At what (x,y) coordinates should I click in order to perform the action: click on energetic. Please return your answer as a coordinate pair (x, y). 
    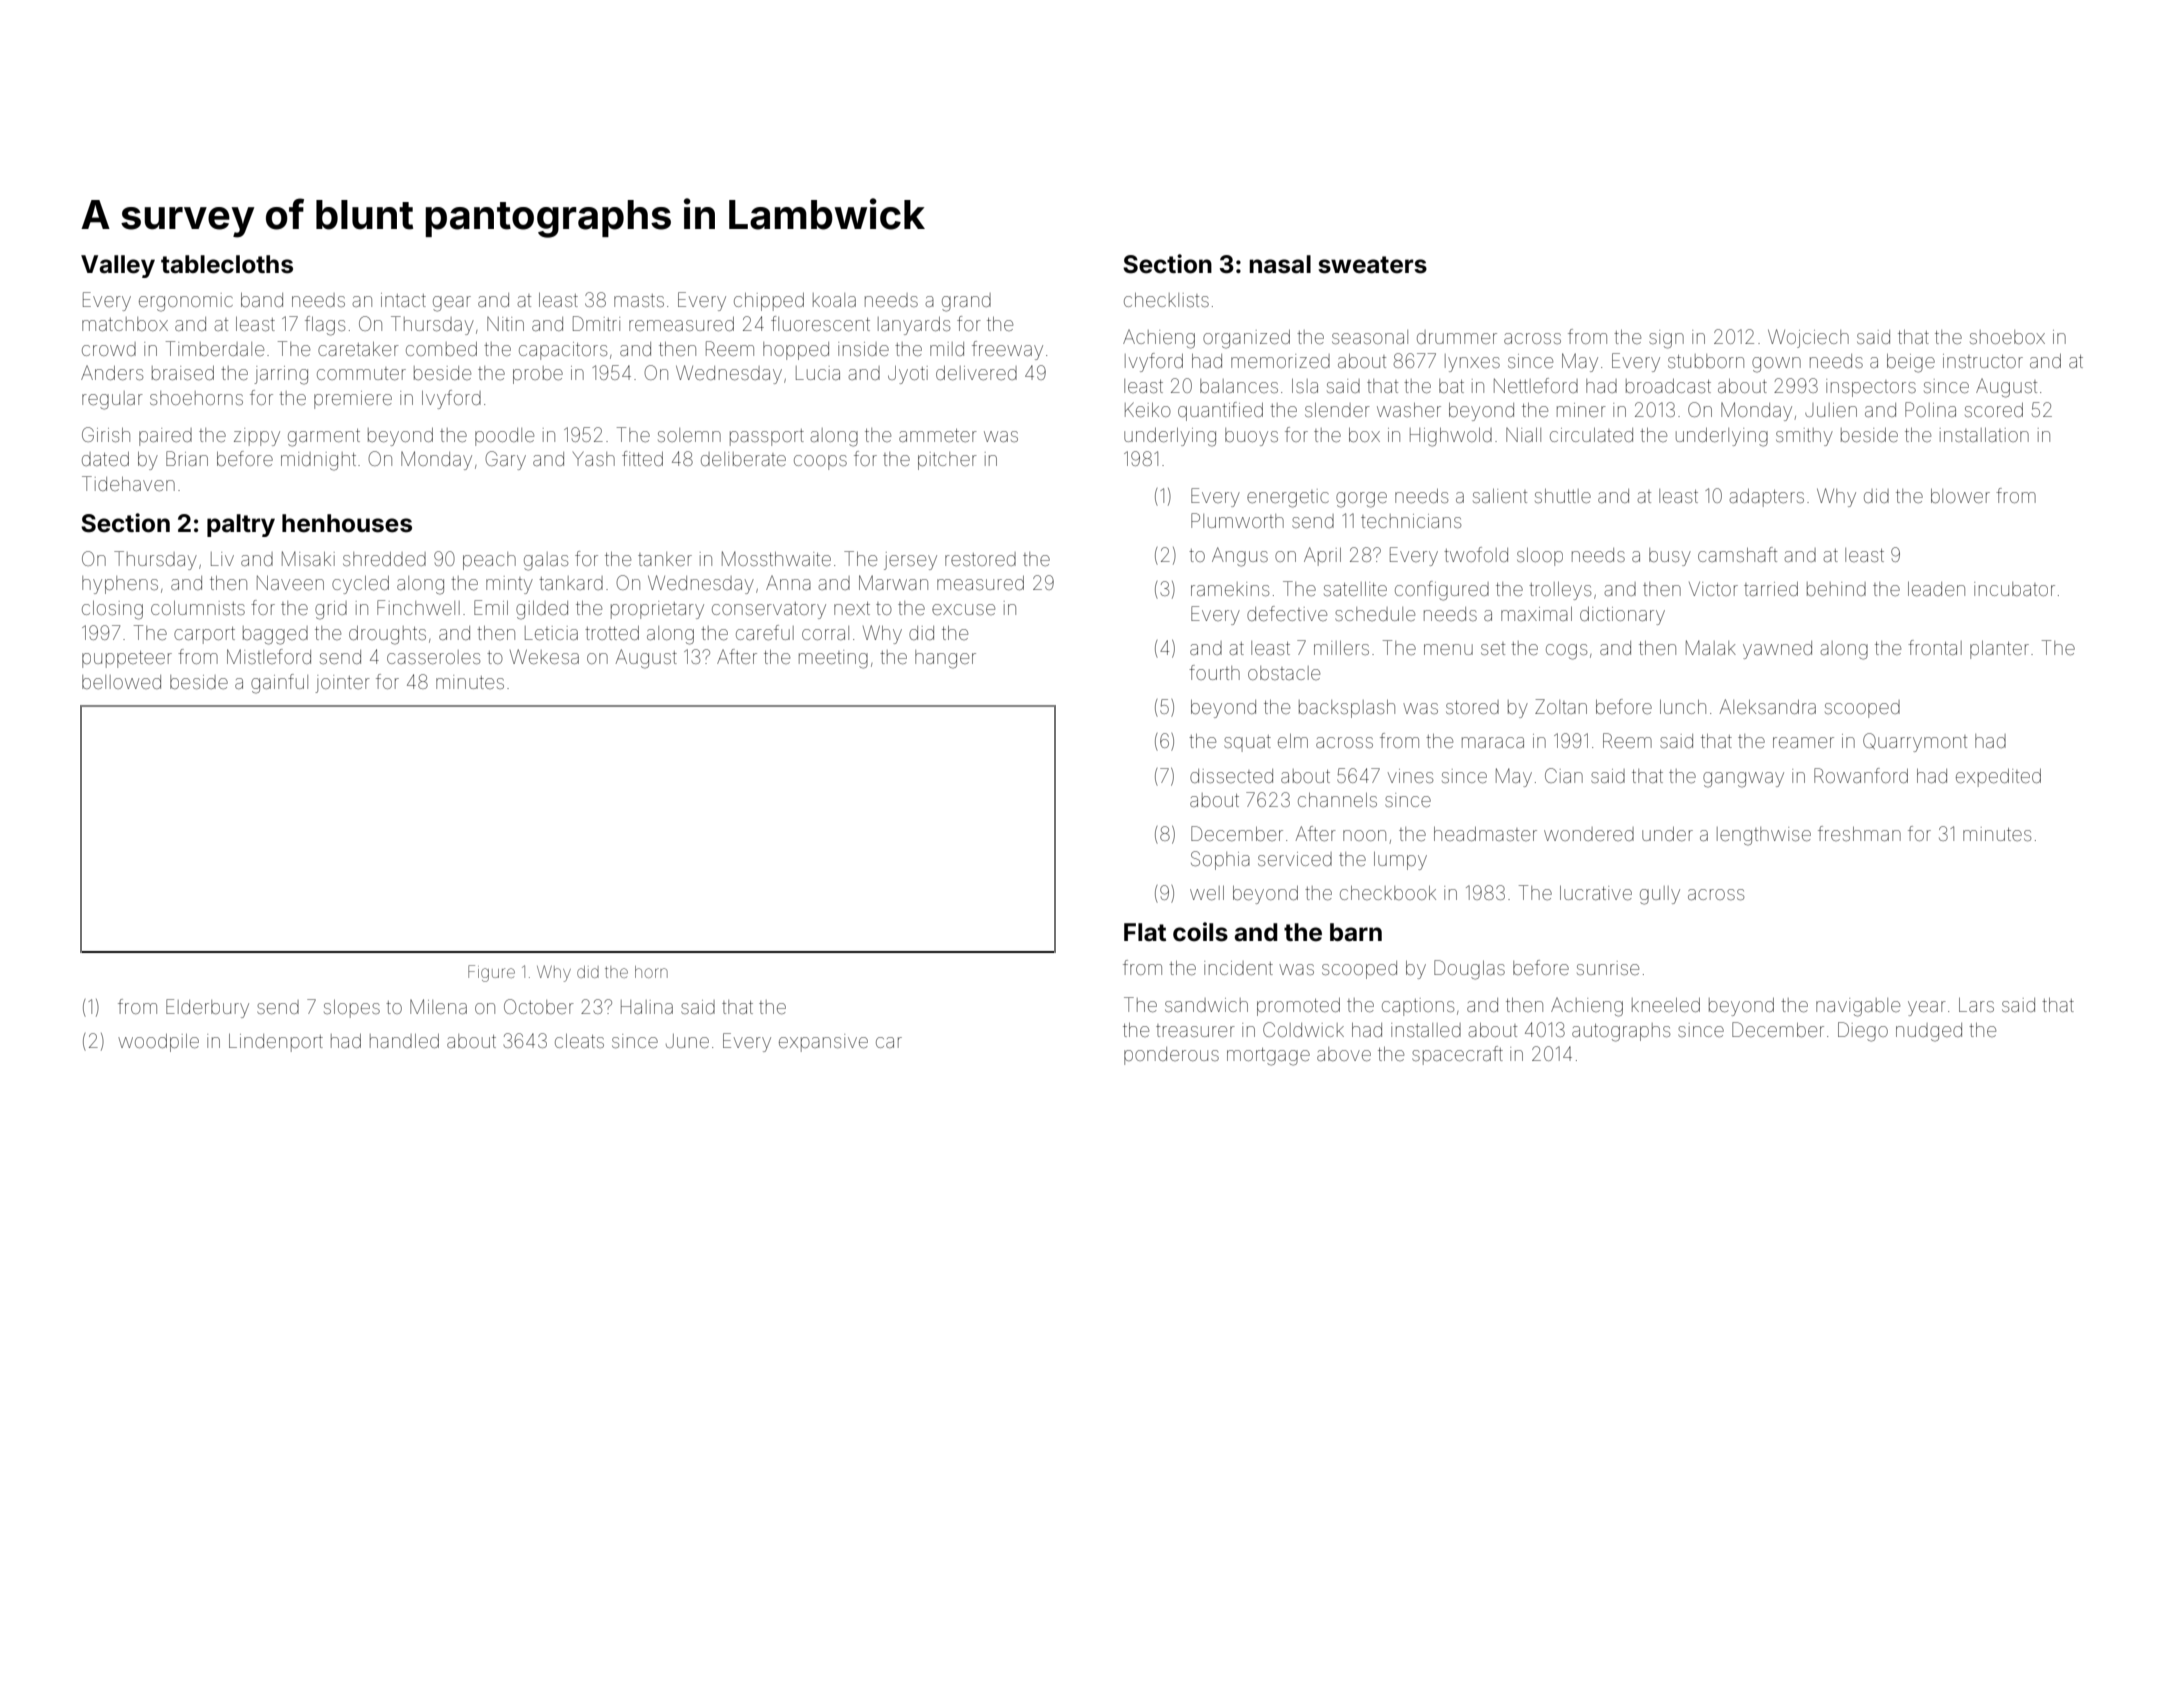
    Looking at the image, I should click on (1288, 498).
